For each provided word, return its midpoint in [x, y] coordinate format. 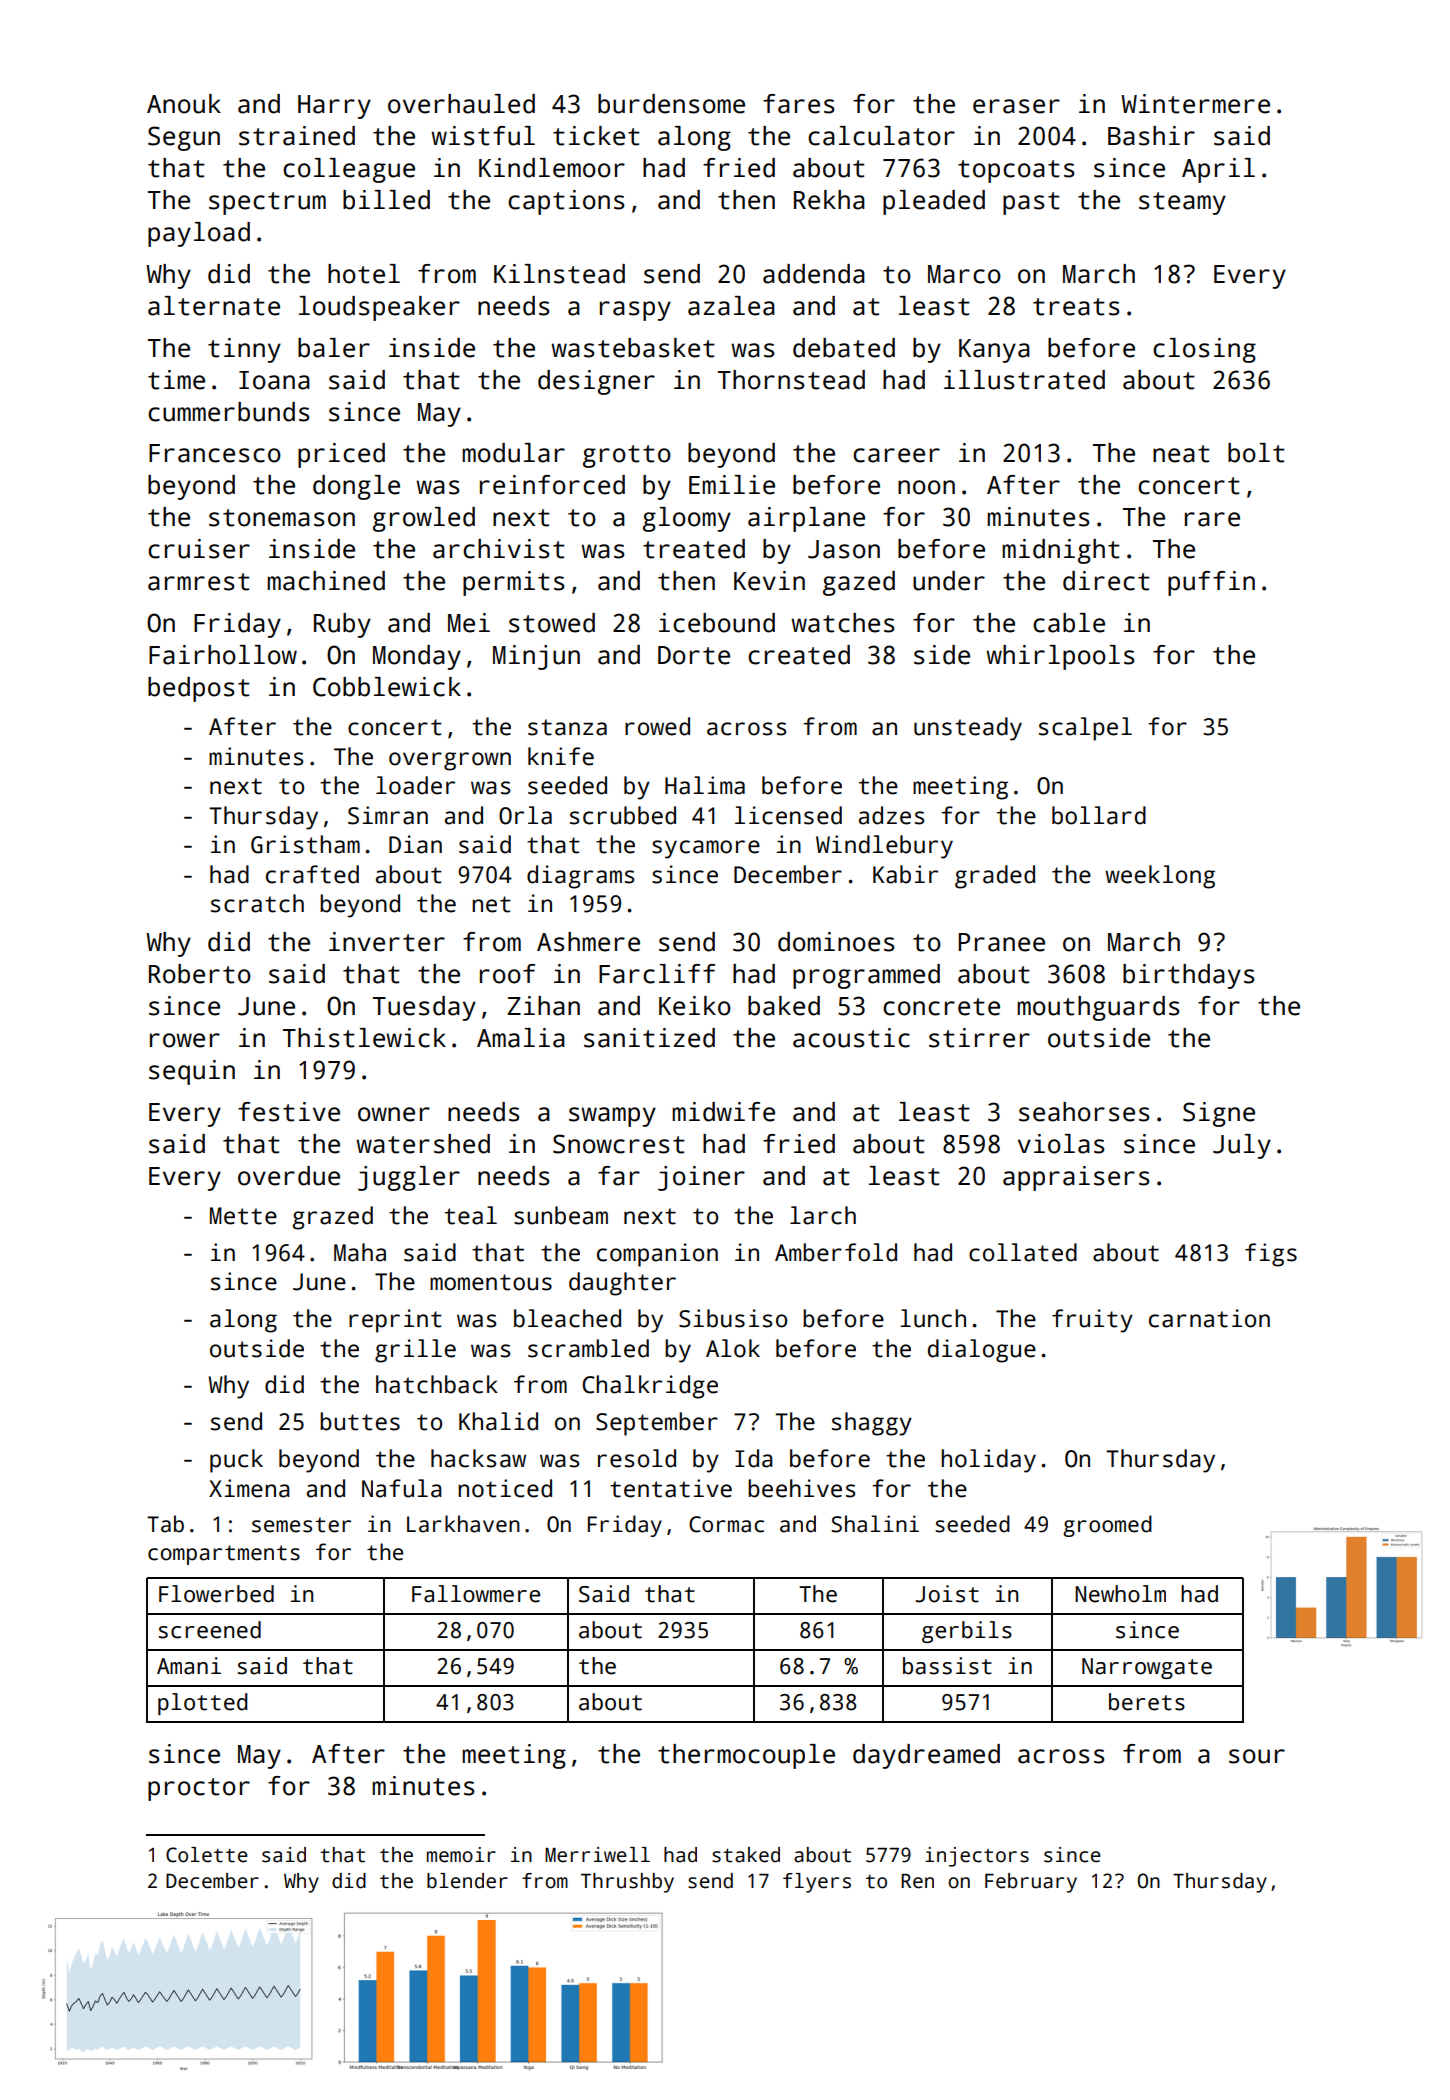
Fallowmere [476, 1594]
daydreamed [926, 1756]
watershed [423, 1144]
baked [784, 1006]
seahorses [1084, 1112]
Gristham [305, 844]
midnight [1061, 551]
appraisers [1076, 1178]
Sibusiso [733, 1318]
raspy [635, 311]
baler [334, 348]
